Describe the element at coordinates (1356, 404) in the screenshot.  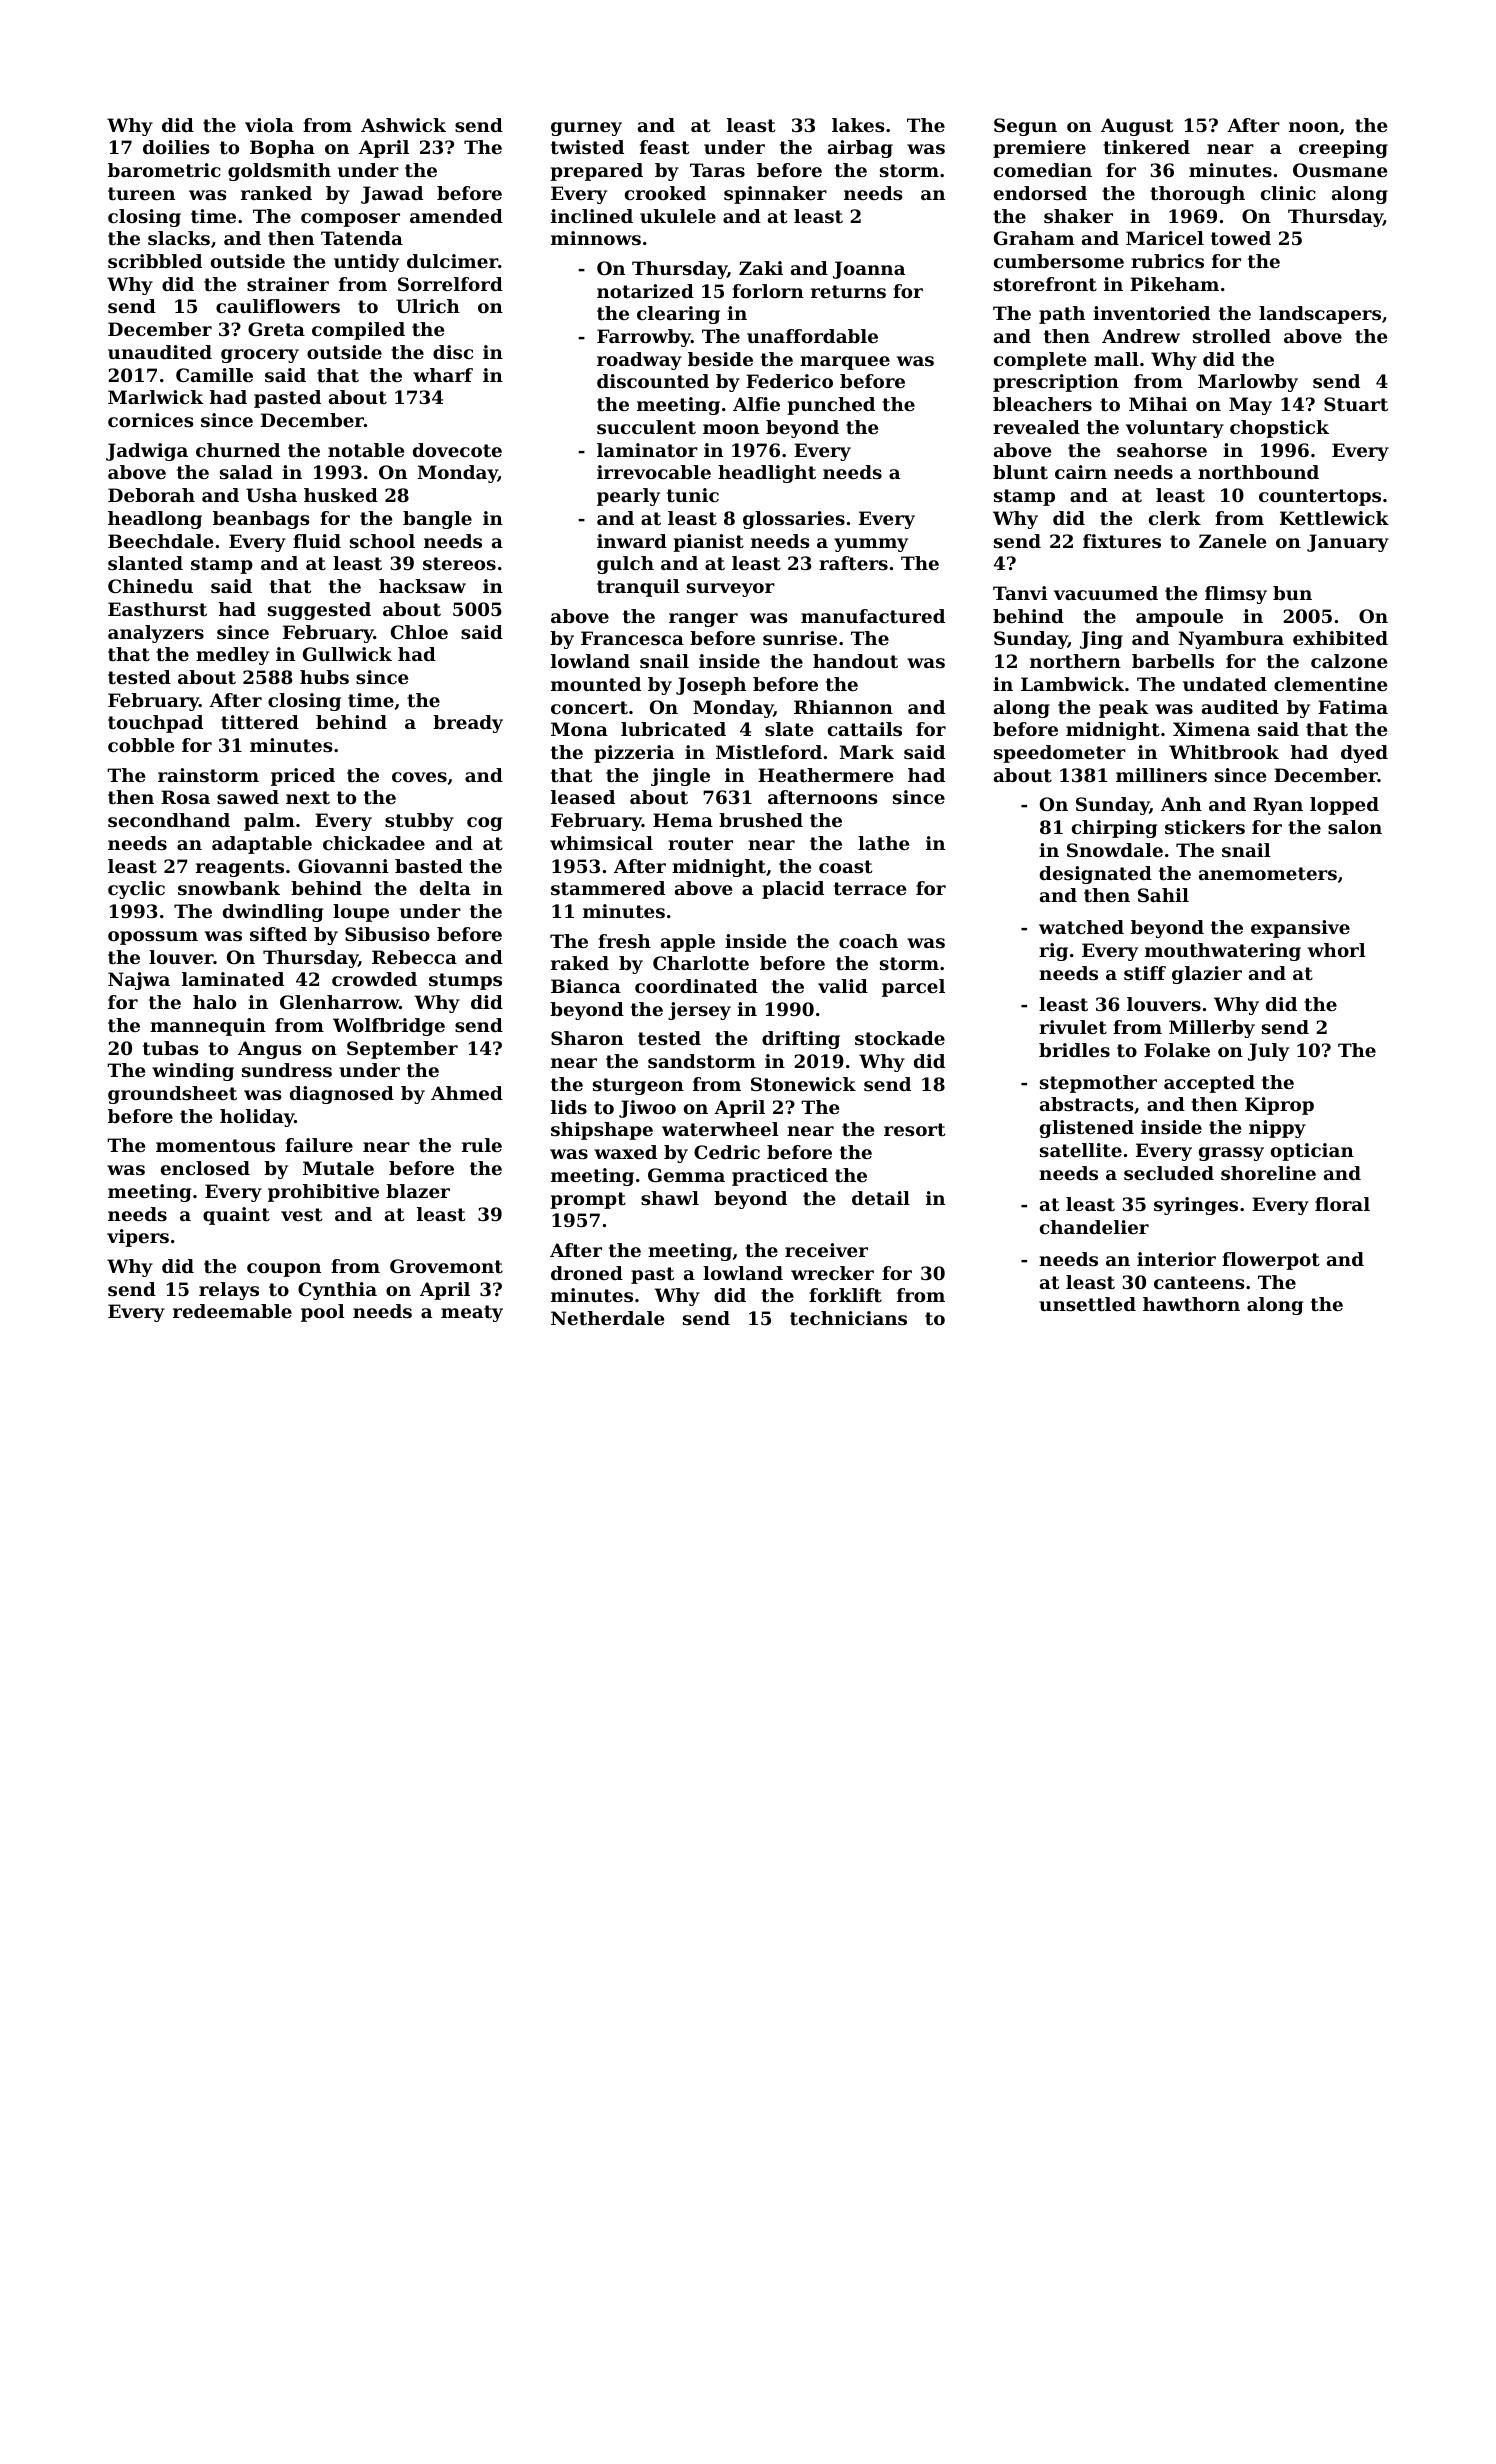
I see `Stuart` at that location.
